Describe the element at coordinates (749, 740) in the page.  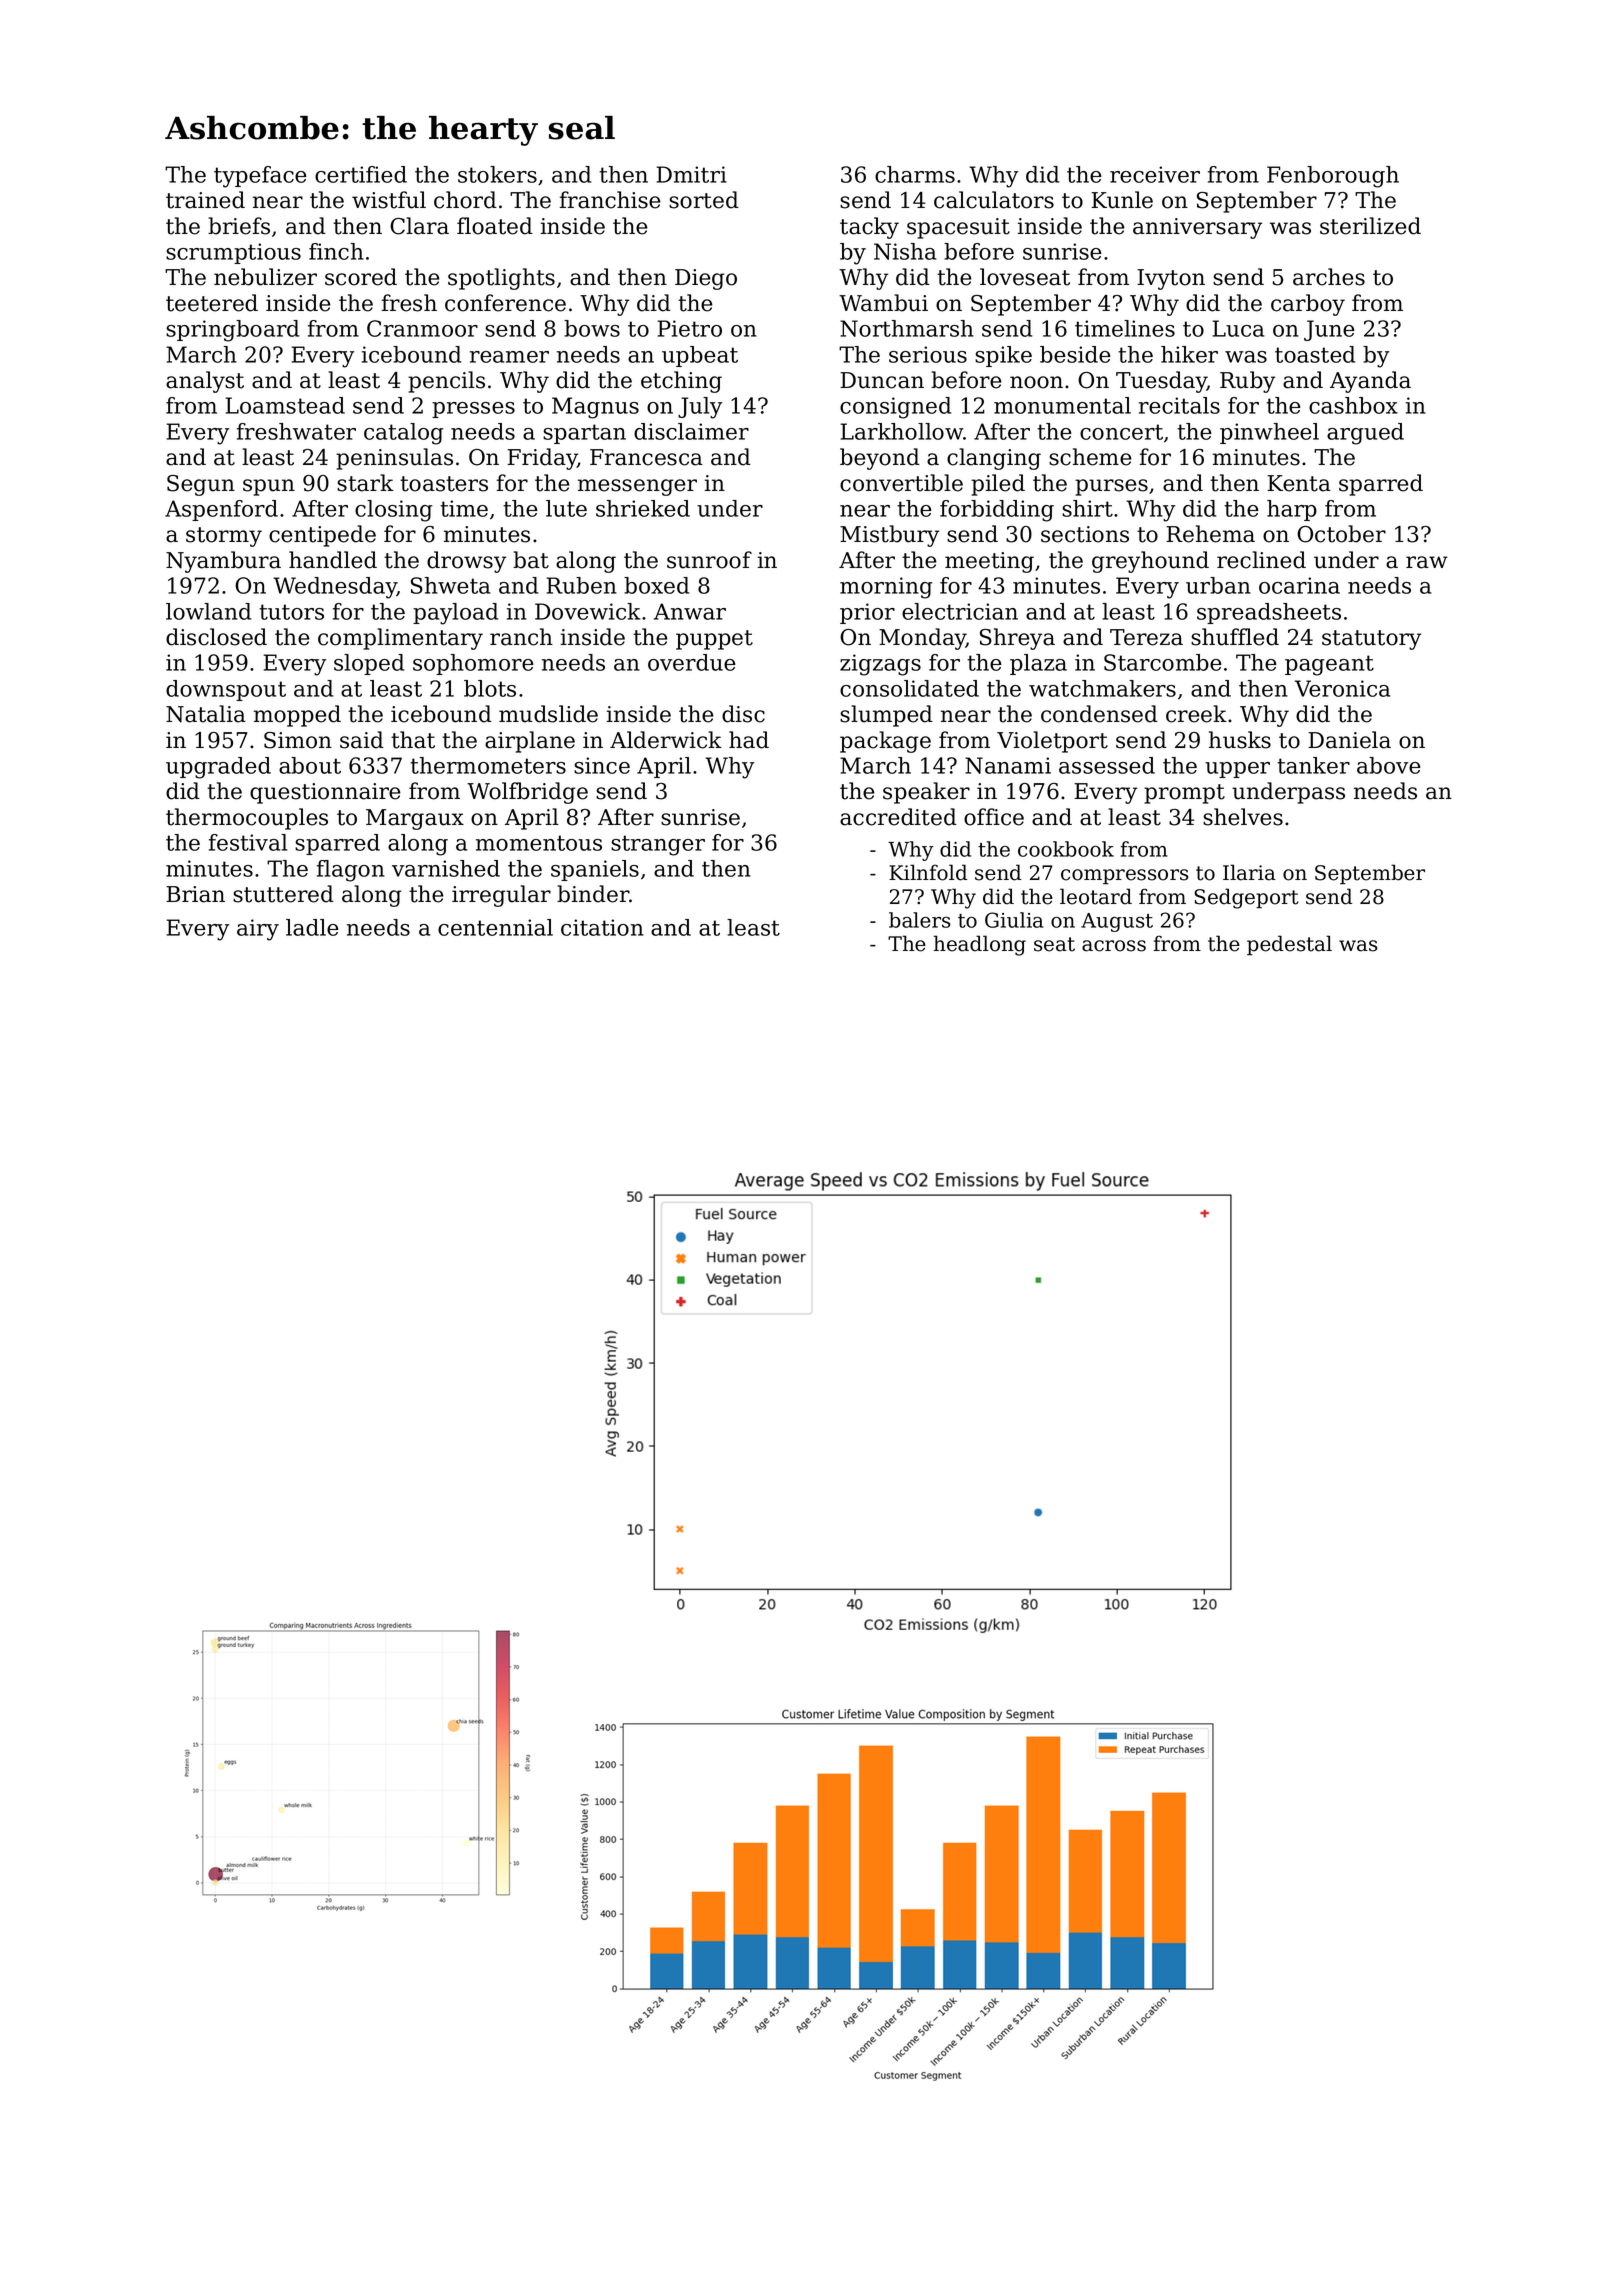
I see `had` at that location.
